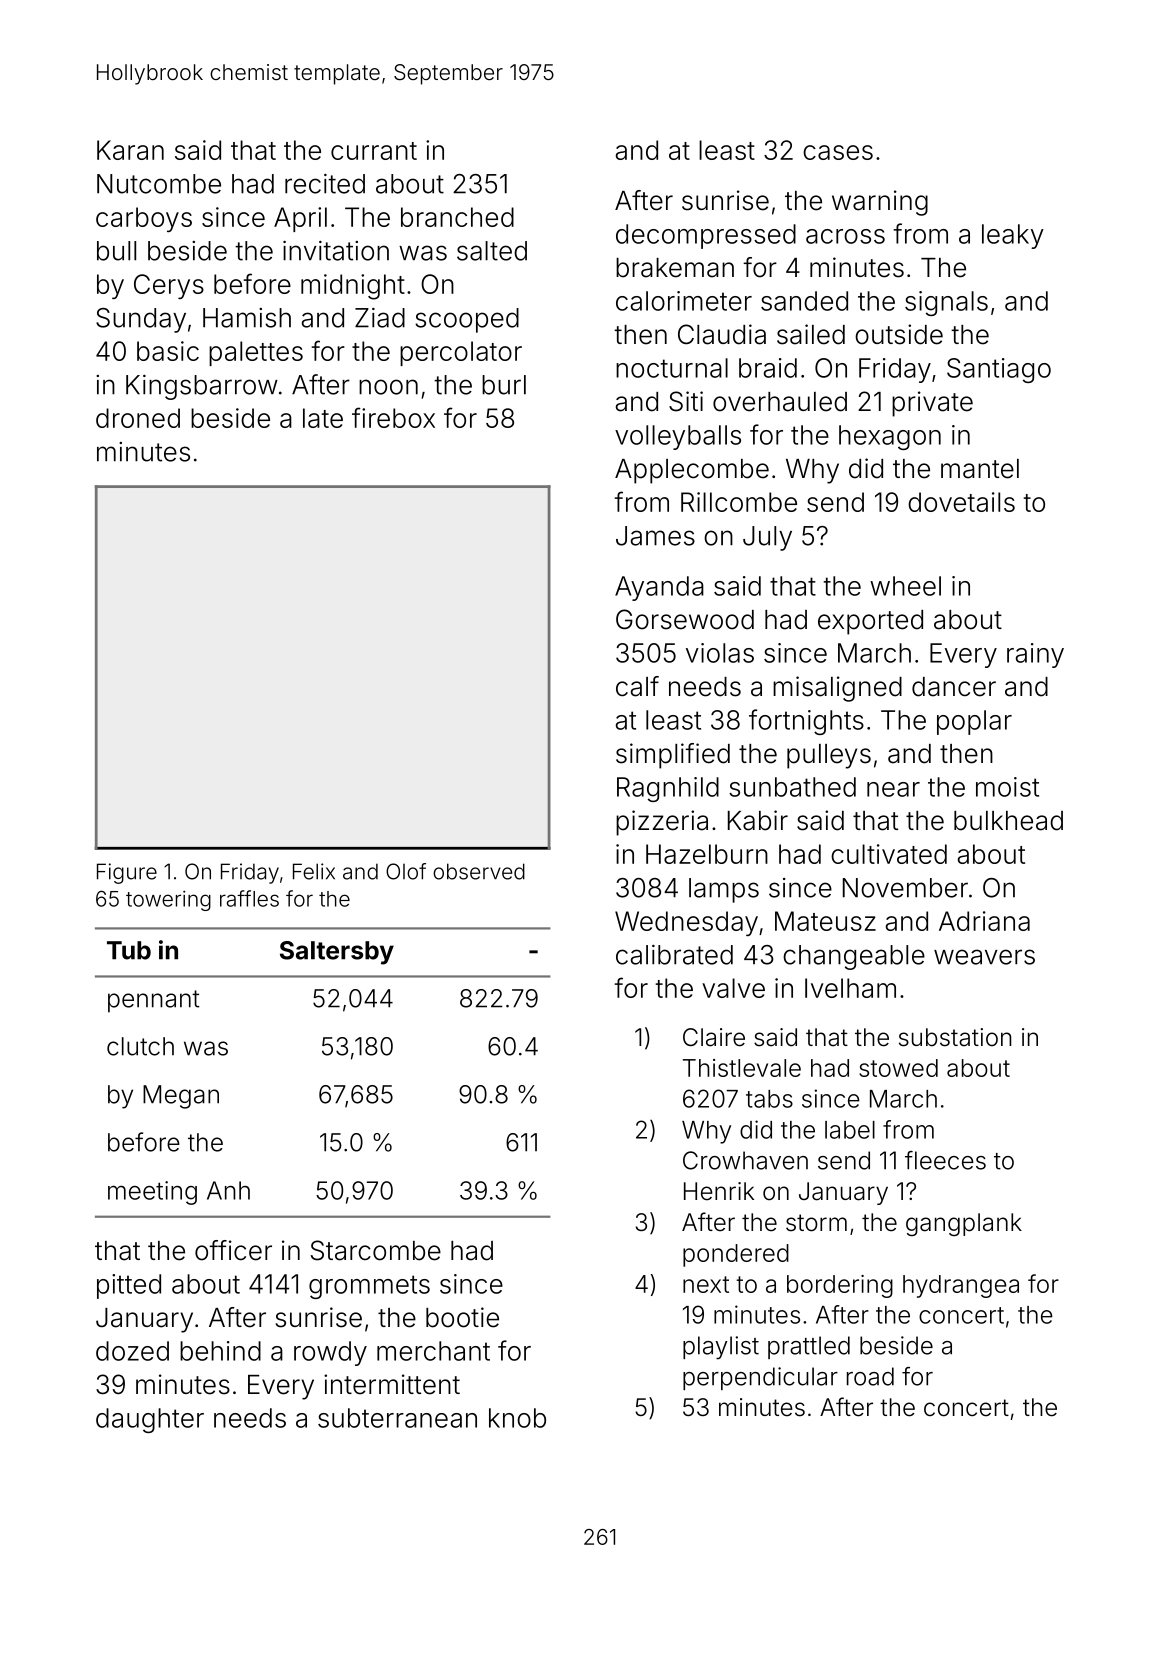 The width and height of the screenshot is (1165, 1654). What do you see at coordinates (984, 921) in the screenshot?
I see `Adriana` at bounding box center [984, 921].
